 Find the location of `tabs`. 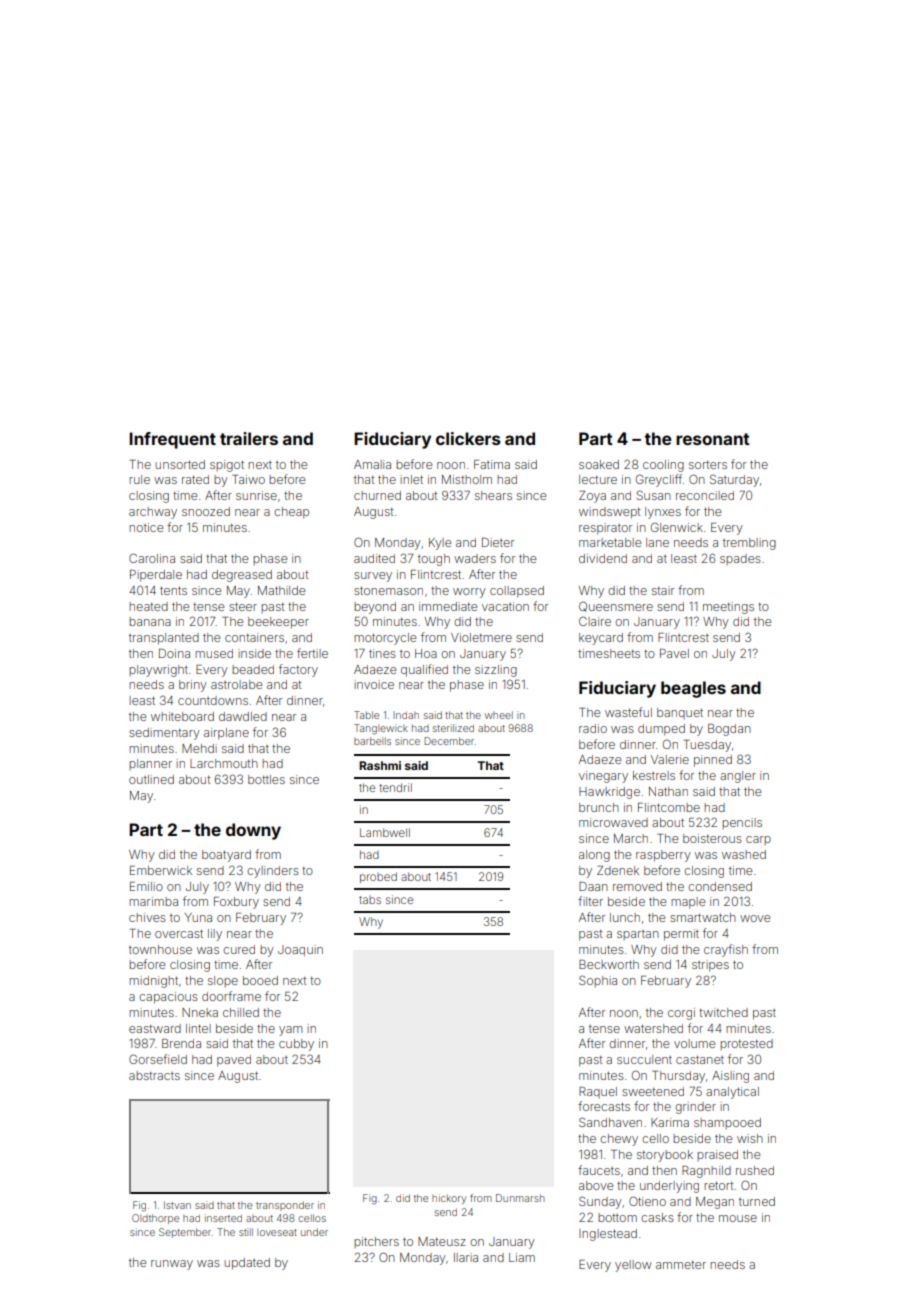

tabs is located at coordinates (370, 900).
